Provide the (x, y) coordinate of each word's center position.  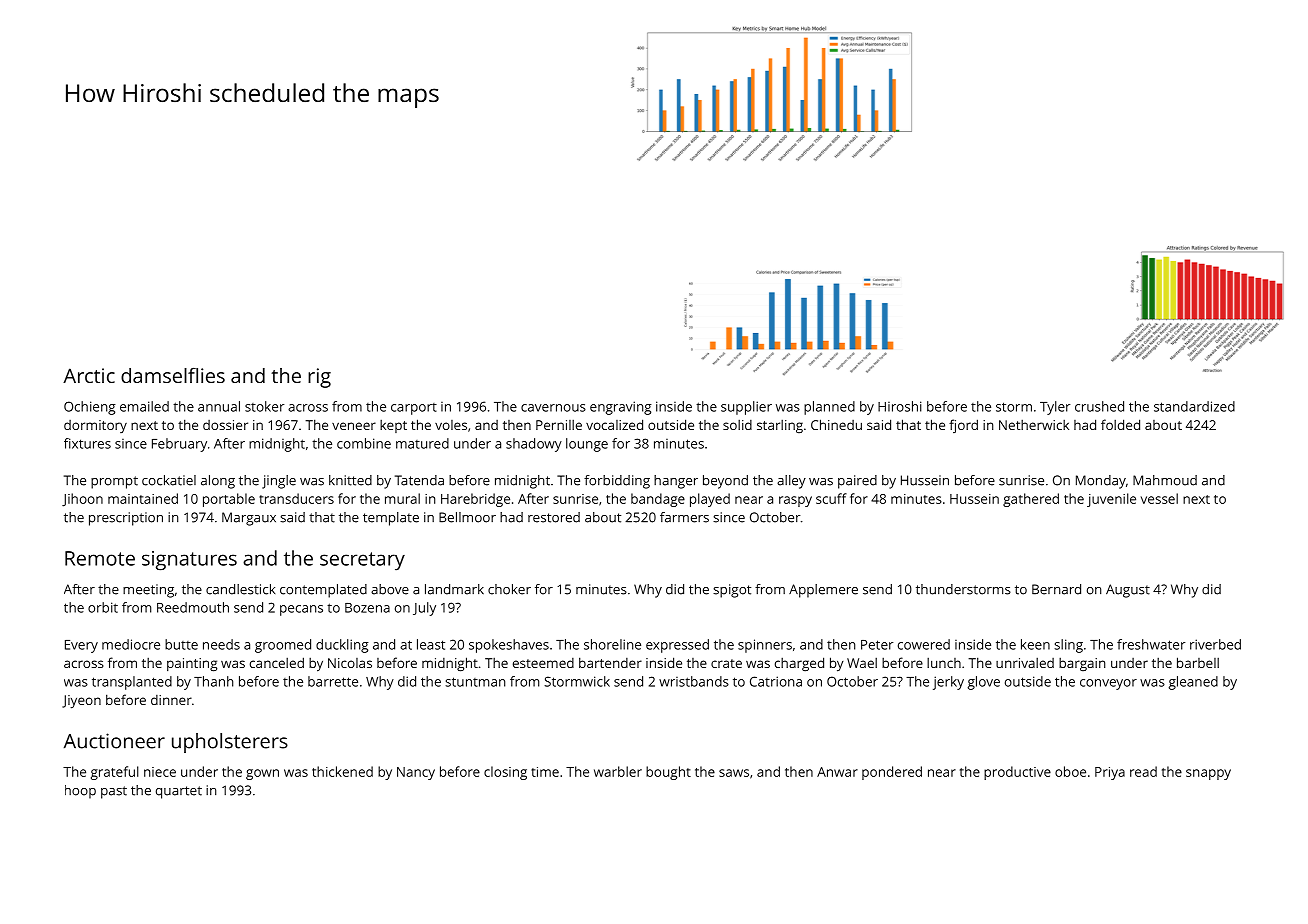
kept (393, 426)
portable (229, 500)
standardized (1194, 406)
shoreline (612, 644)
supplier (746, 408)
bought (668, 773)
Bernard (1056, 589)
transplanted (132, 683)
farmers (684, 517)
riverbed (1215, 644)
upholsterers (230, 743)
